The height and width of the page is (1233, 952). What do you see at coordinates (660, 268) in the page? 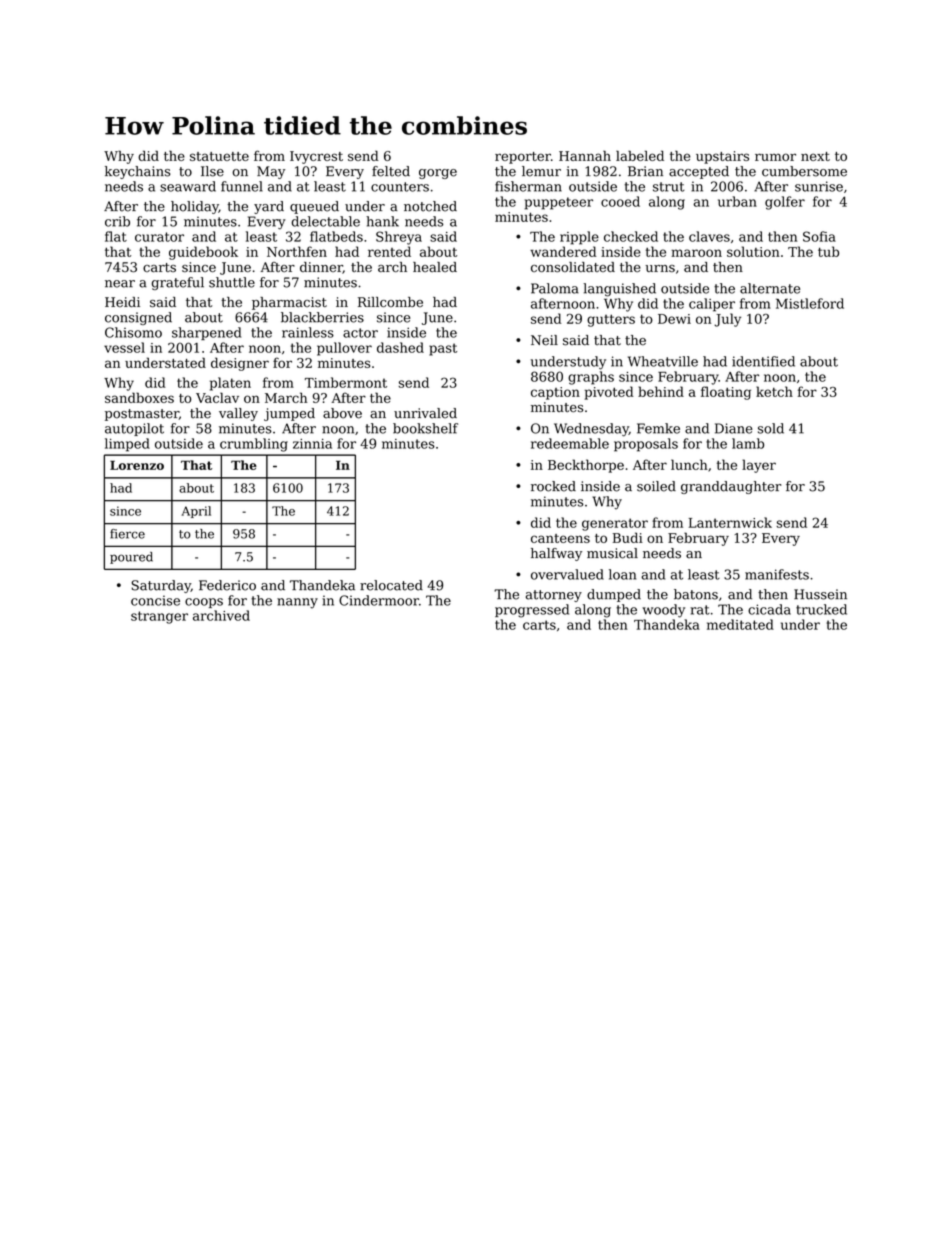
I see `urns` at bounding box center [660, 268].
